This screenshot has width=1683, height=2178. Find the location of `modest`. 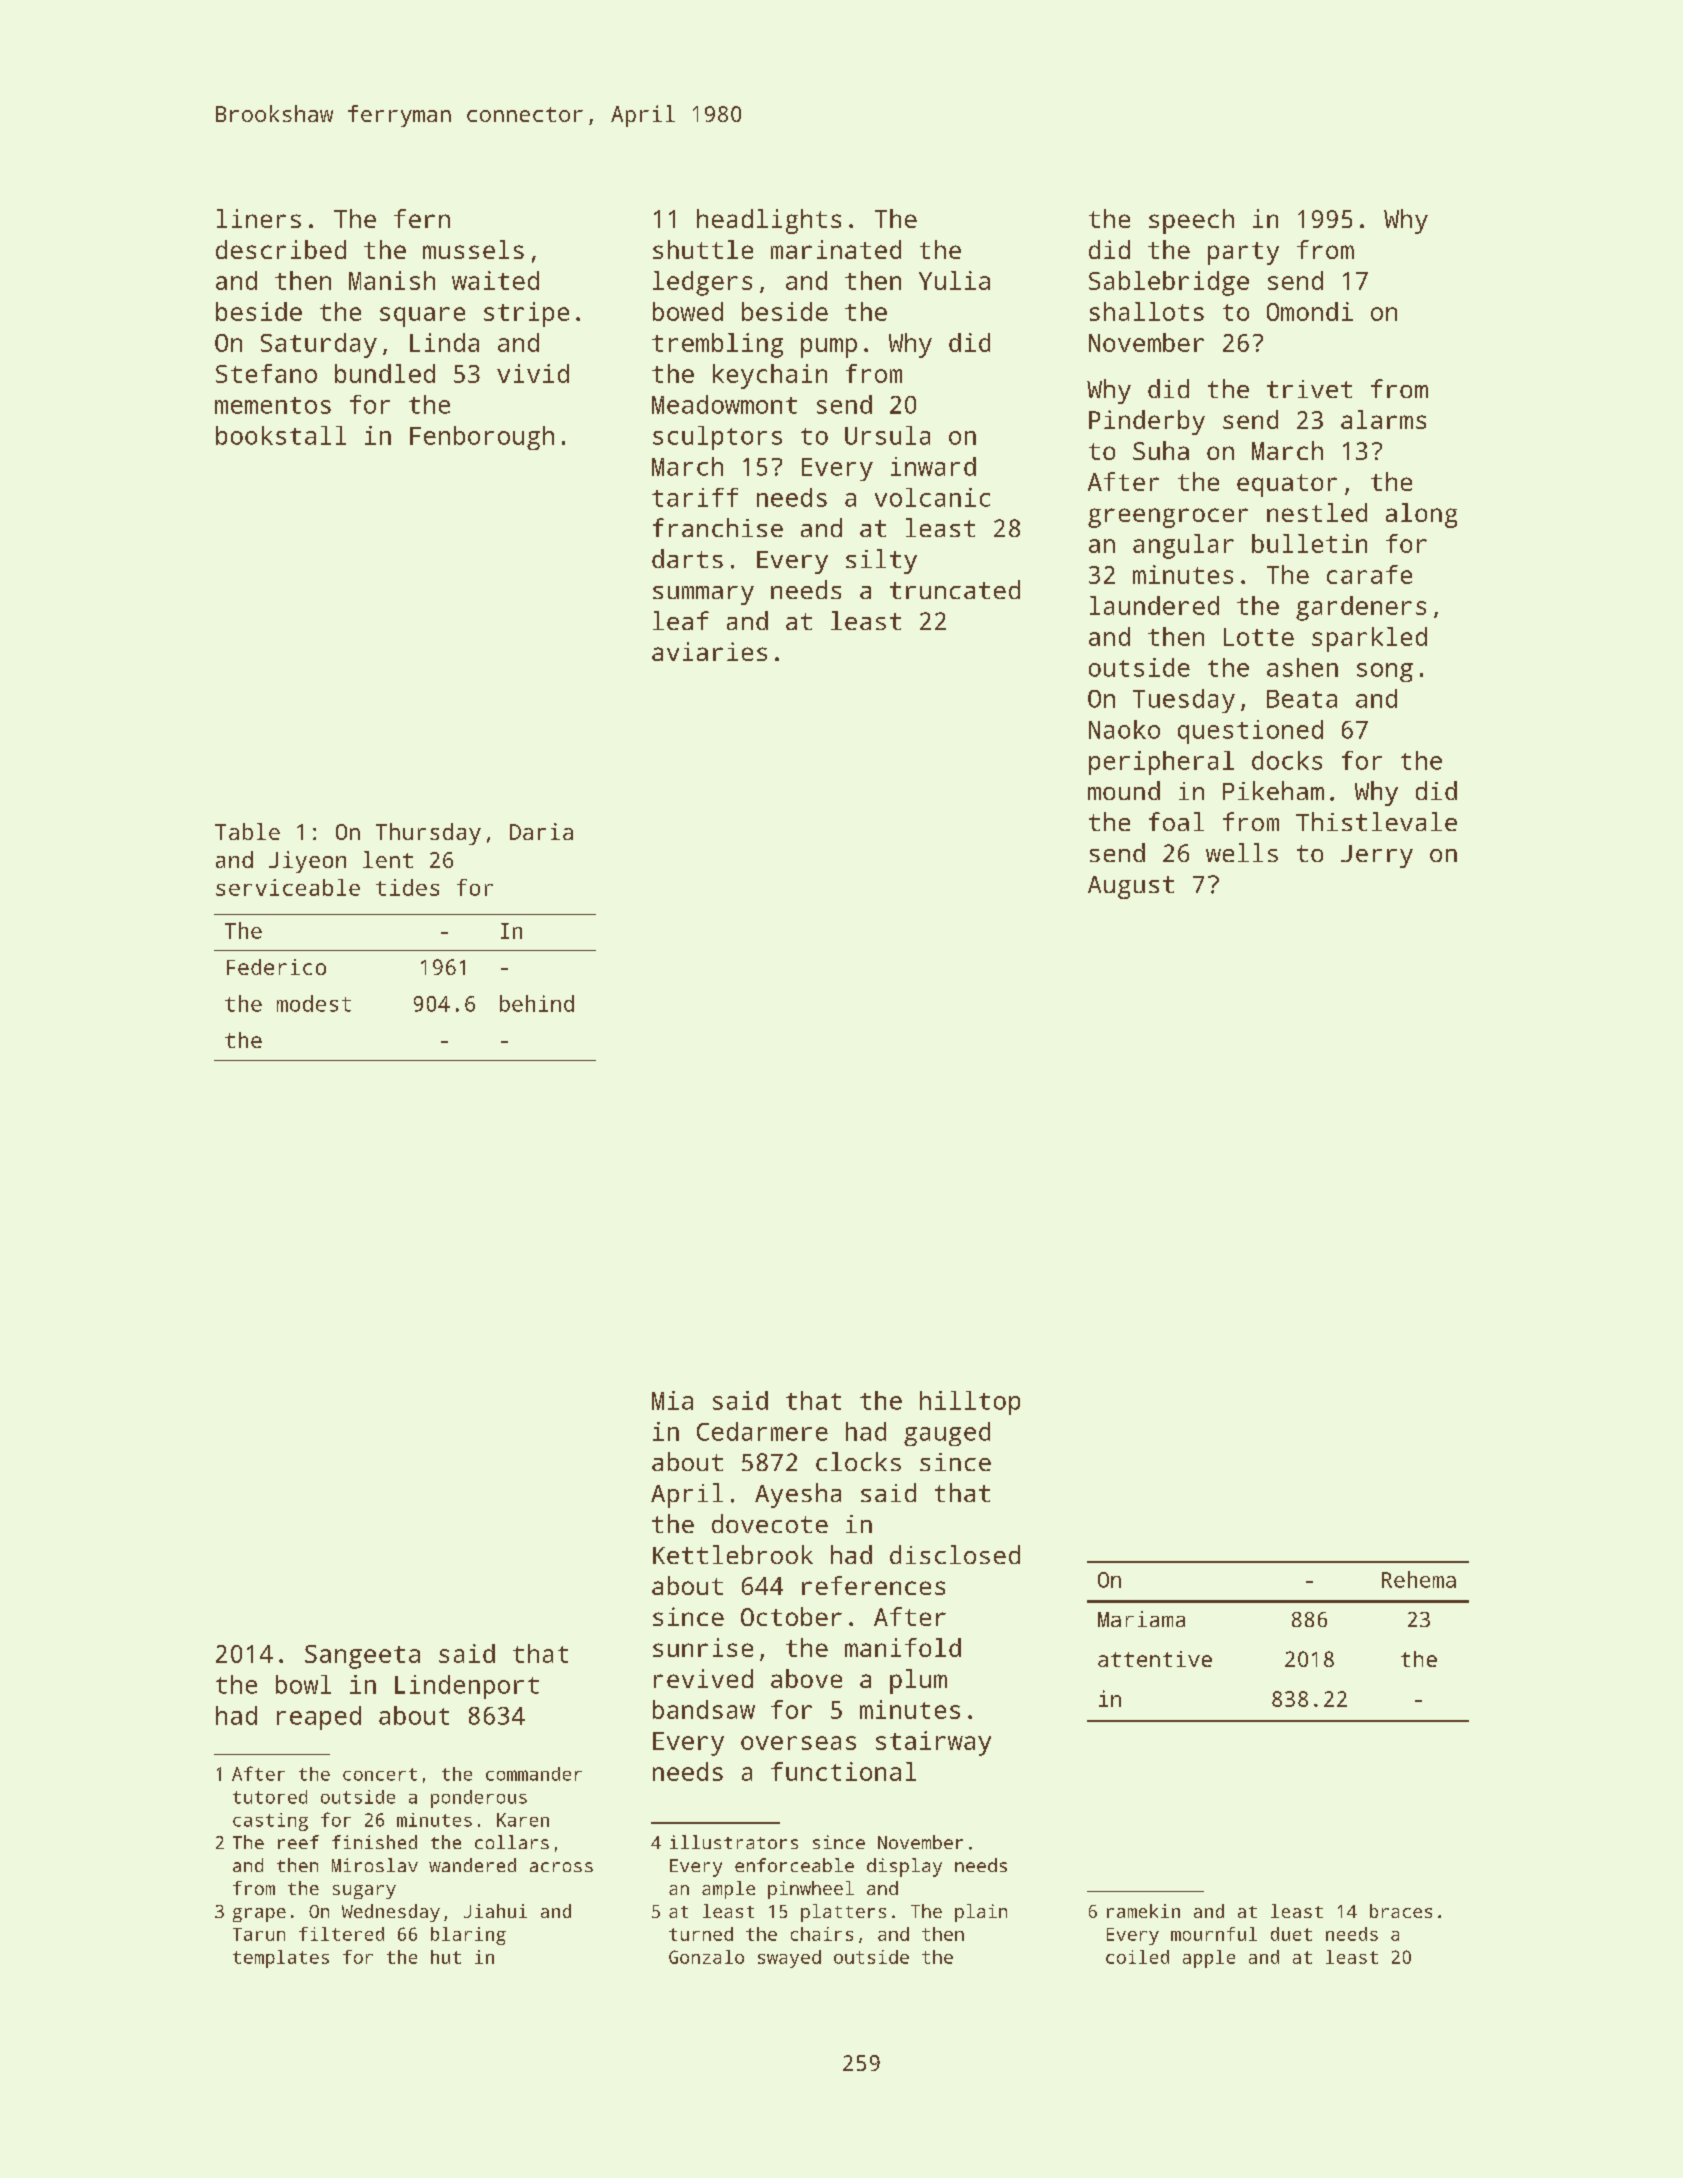

modest is located at coordinates (314, 1003).
